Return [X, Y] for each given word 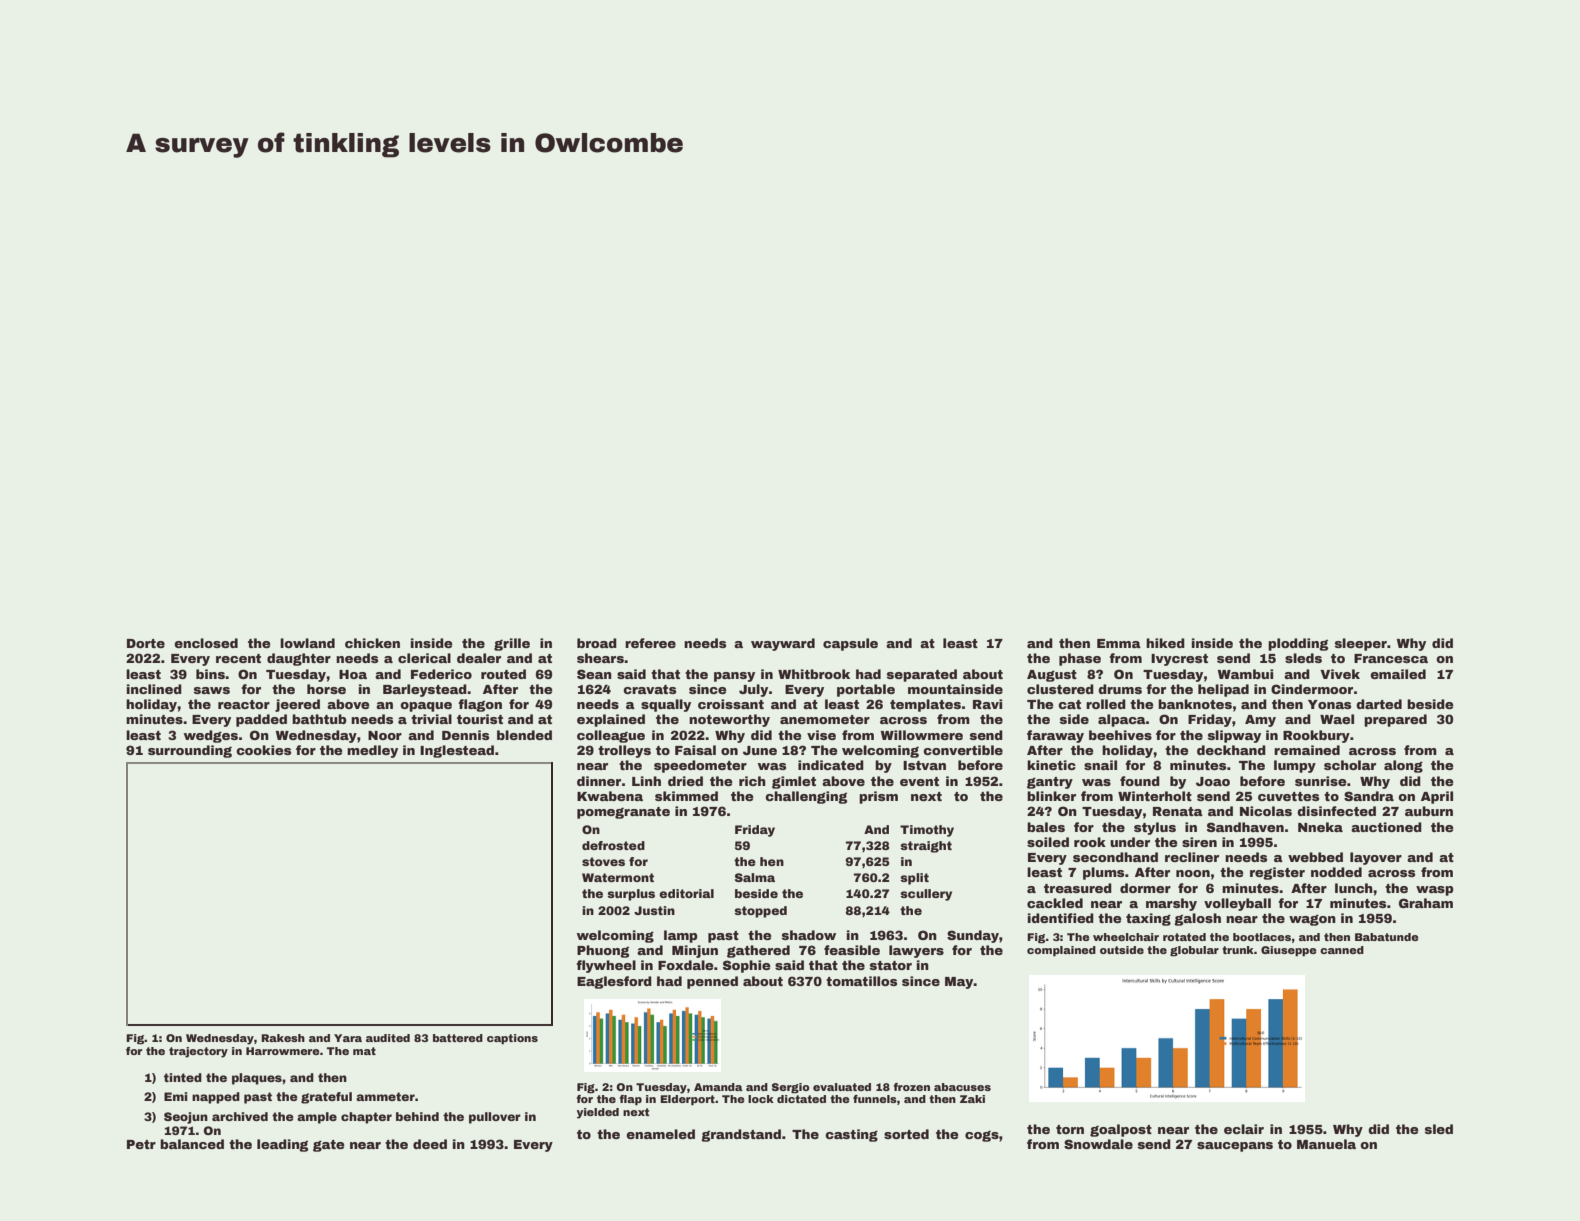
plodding [1298, 644]
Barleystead [425, 690]
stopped [760, 912]
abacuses [962, 1087]
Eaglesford [614, 982]
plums [1103, 873]
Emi [176, 1096]
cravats [649, 689]
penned [712, 982]
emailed [1398, 674]
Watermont [618, 877]
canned [1342, 950]
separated [922, 675]
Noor [385, 735]
